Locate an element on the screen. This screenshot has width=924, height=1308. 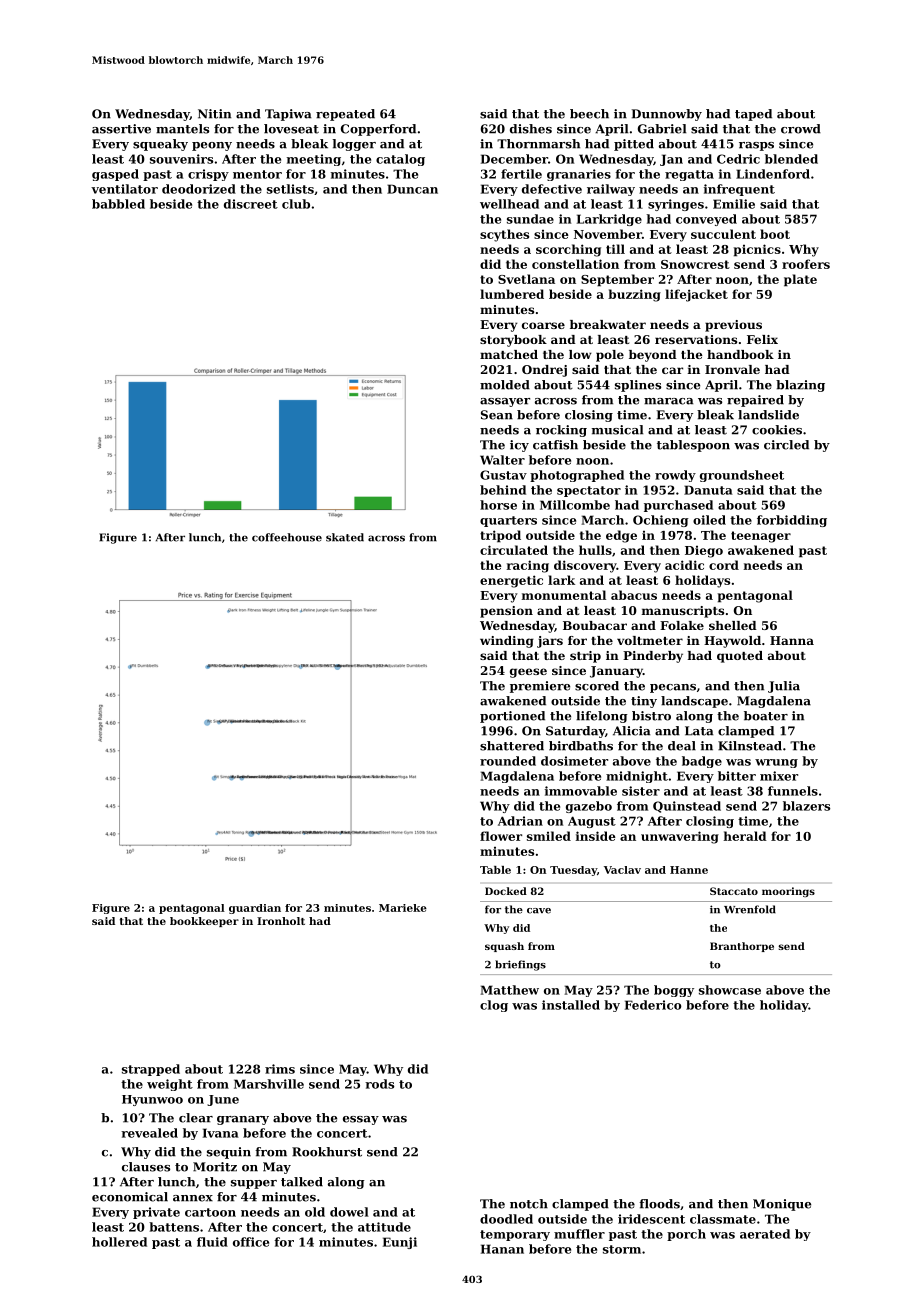
rowdy is located at coordinates (675, 476).
